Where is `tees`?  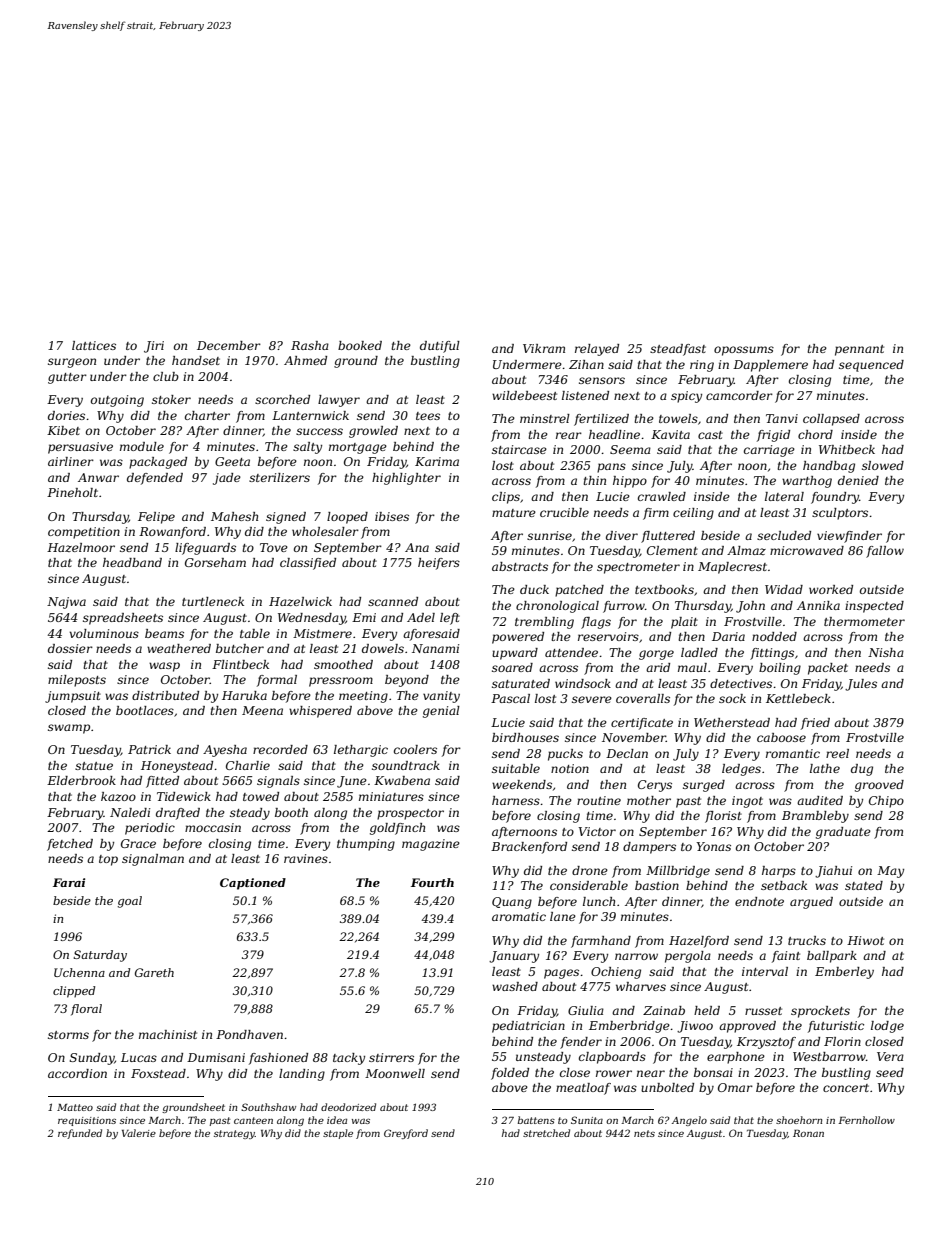 tees is located at coordinates (428, 416).
